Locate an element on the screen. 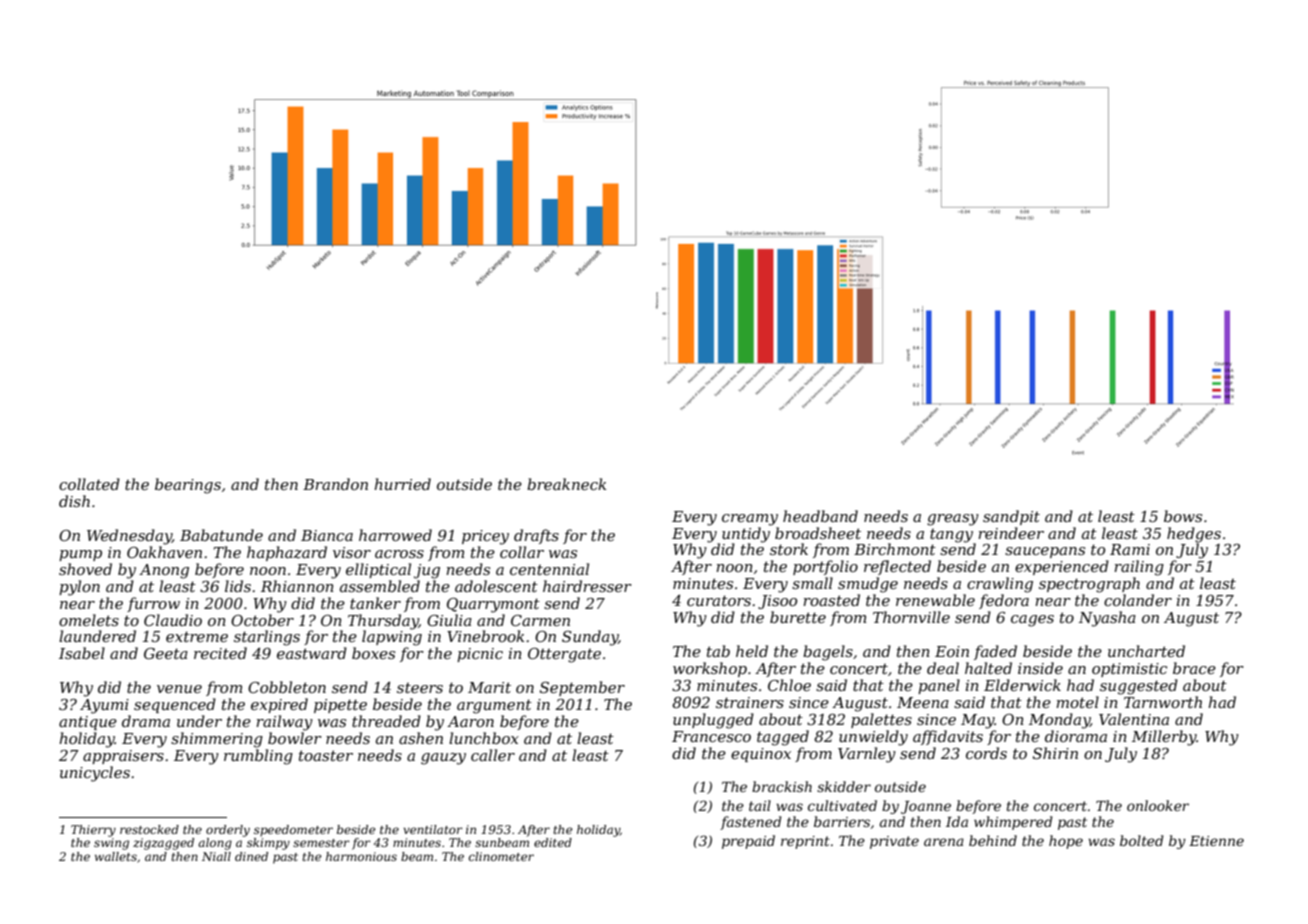 Image resolution: width=1308 pixels, height=924 pixels. recited is located at coordinates (220, 653).
